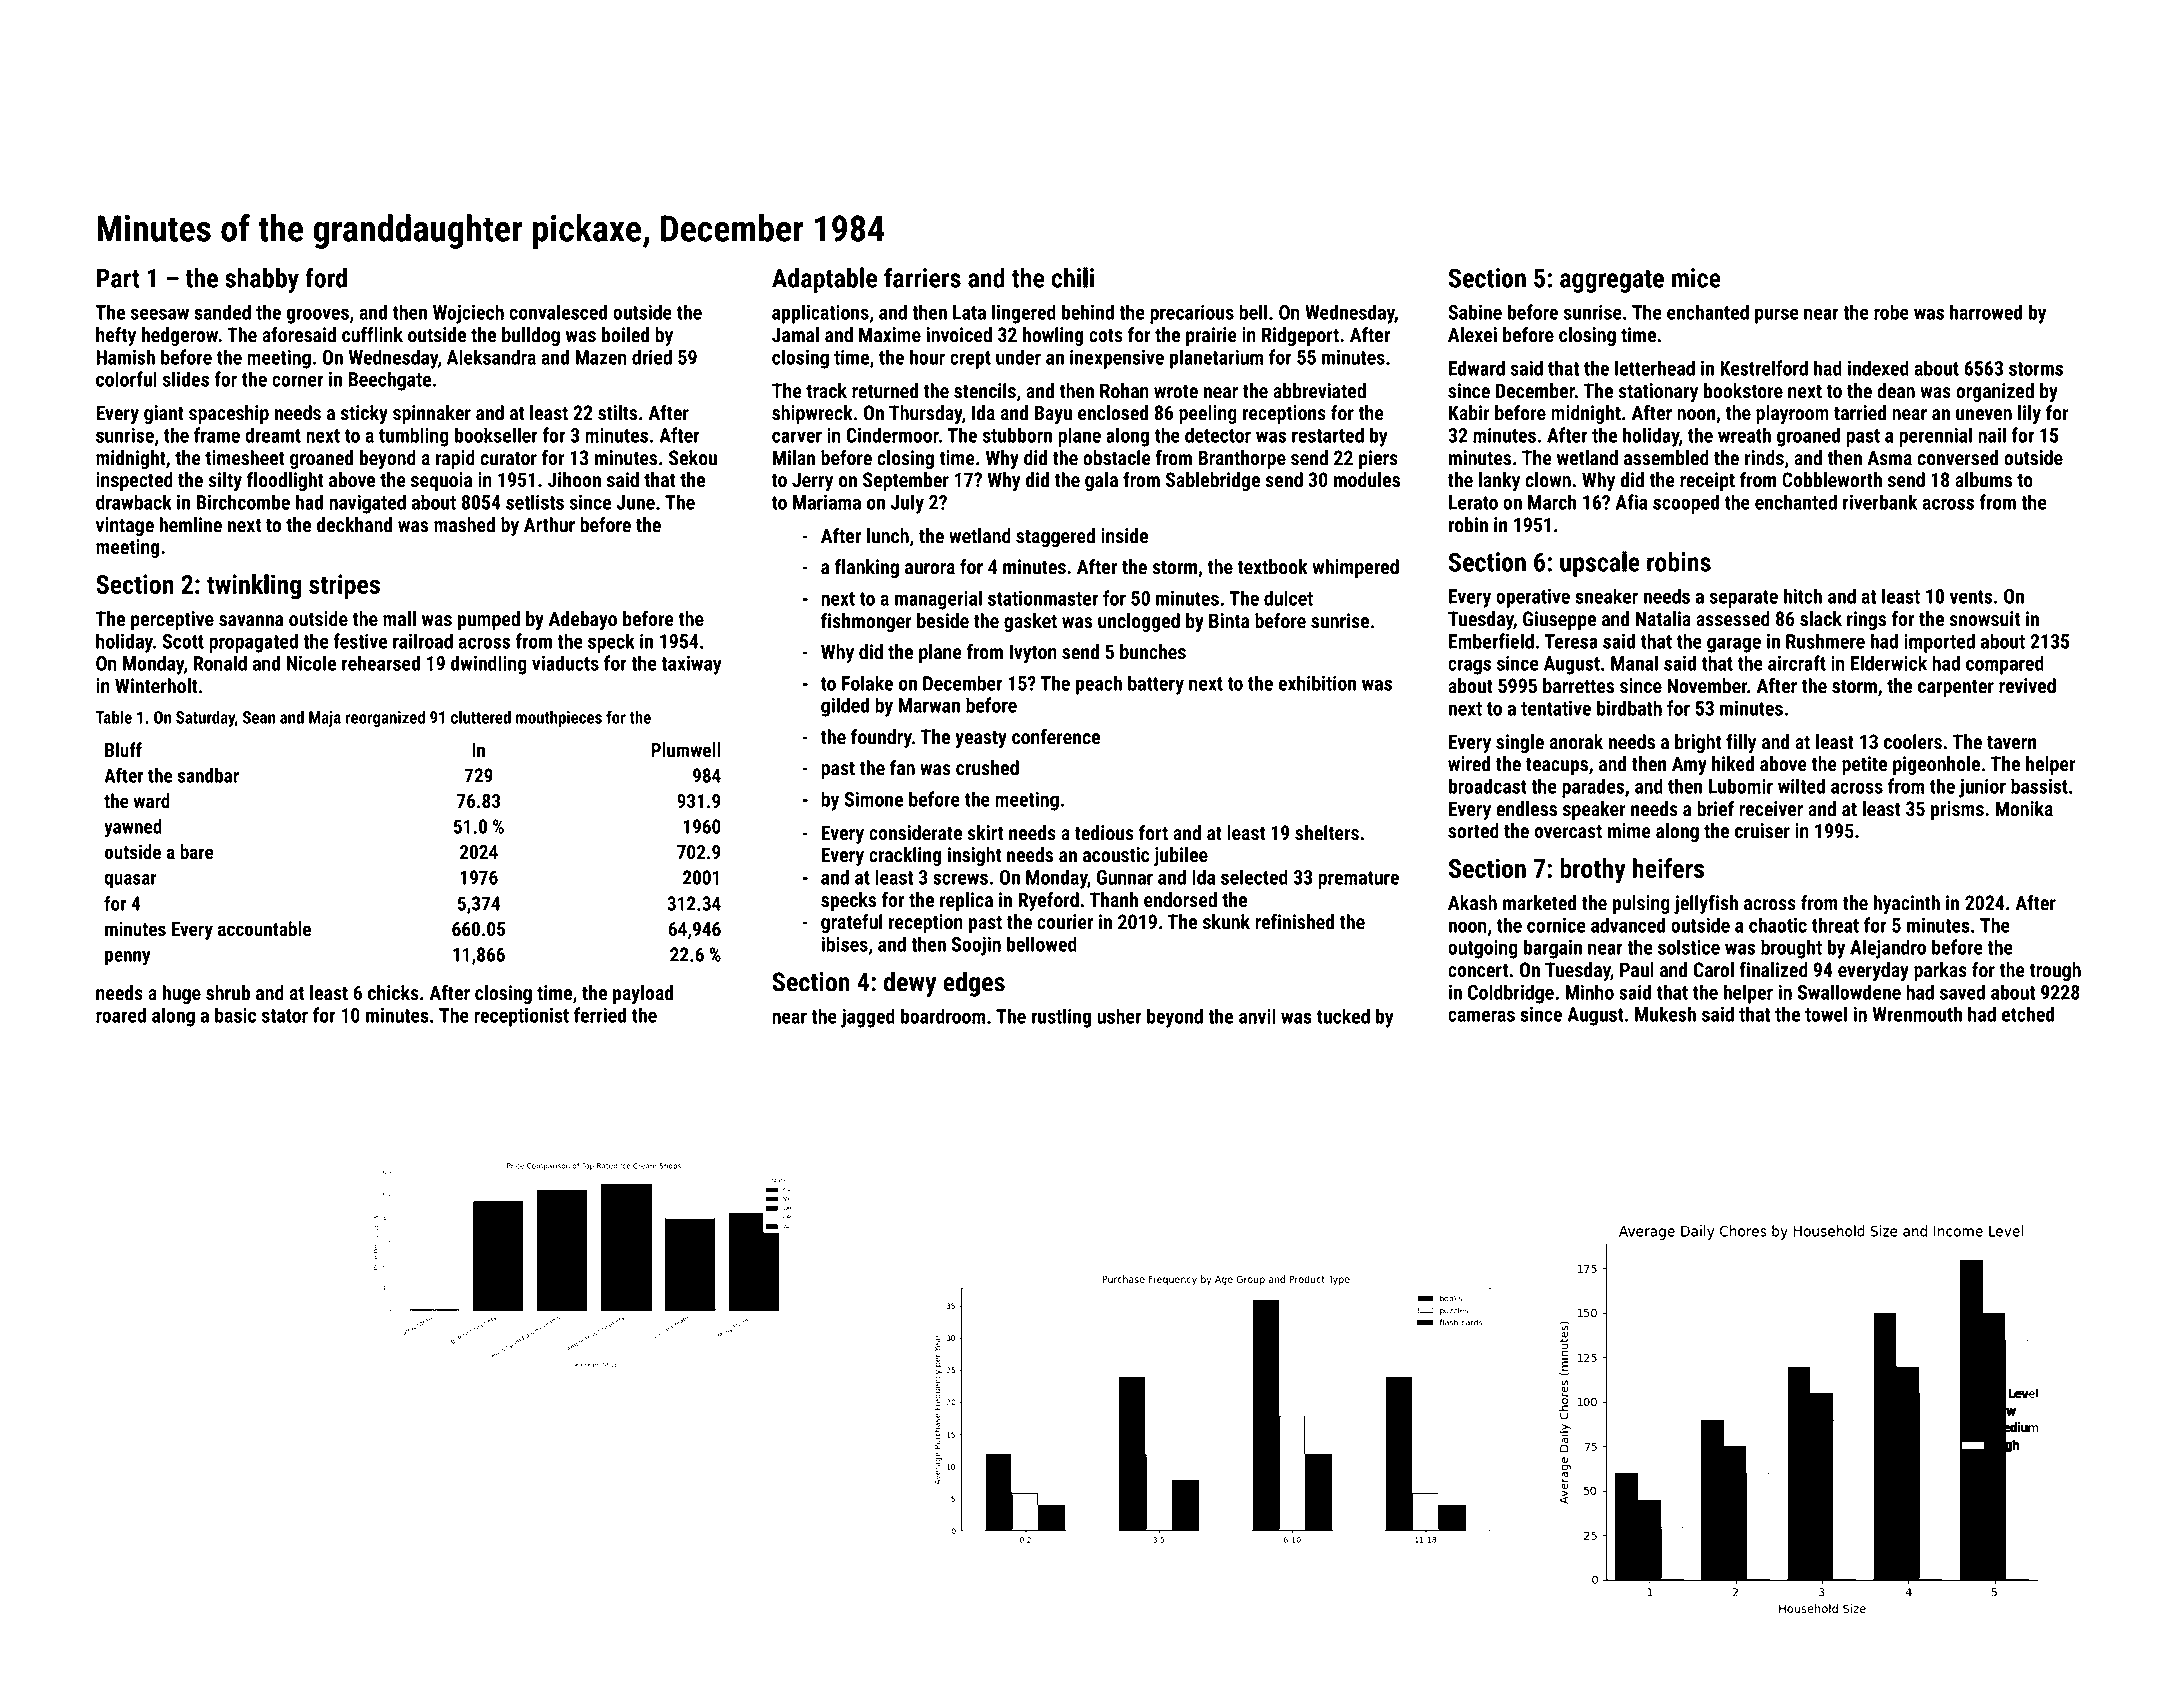  Describe the element at coordinates (1992, 435) in the page. I see `nail` at that location.
